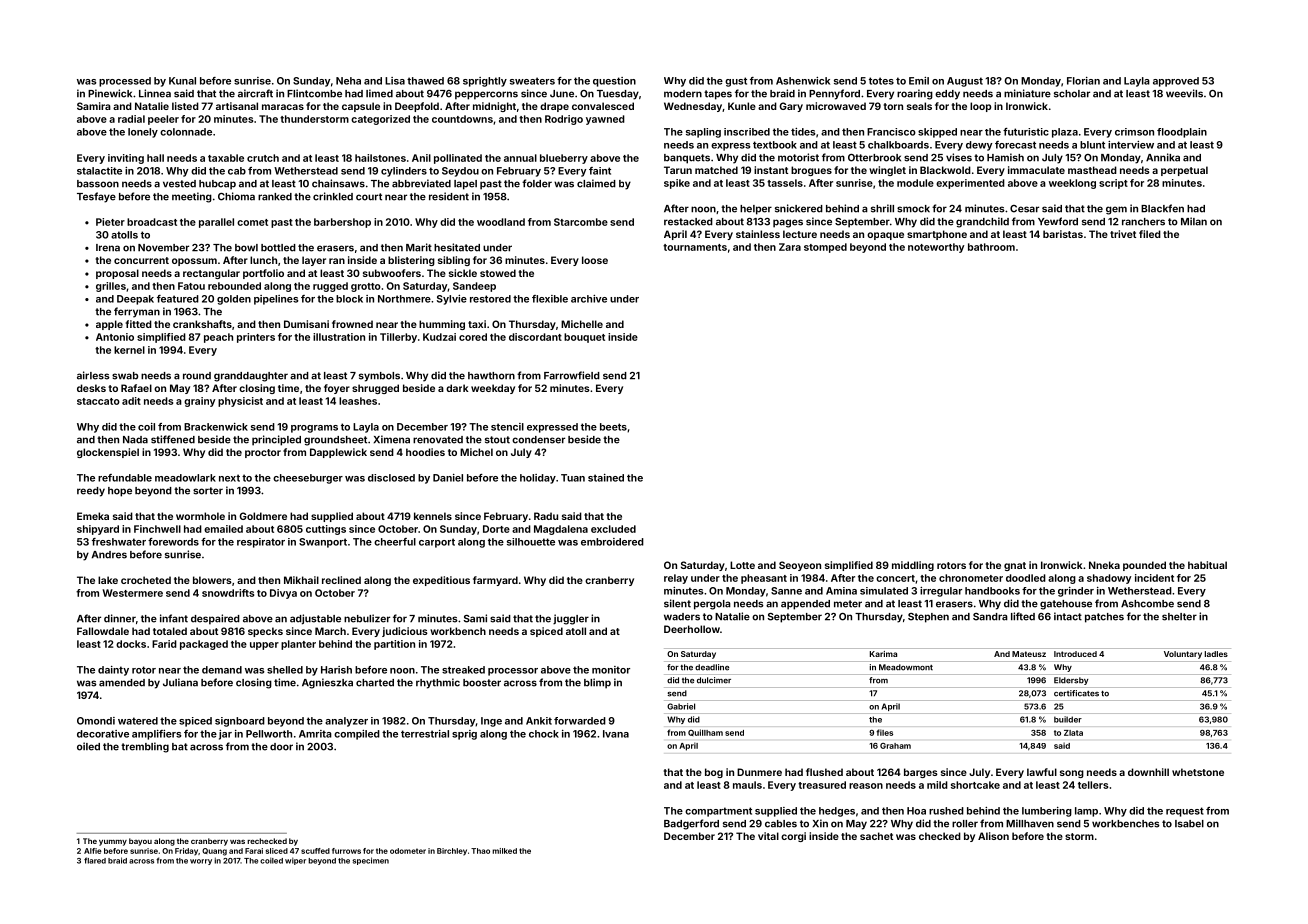 The height and width of the image is (924, 1308). I want to click on stained, so click(606, 478).
